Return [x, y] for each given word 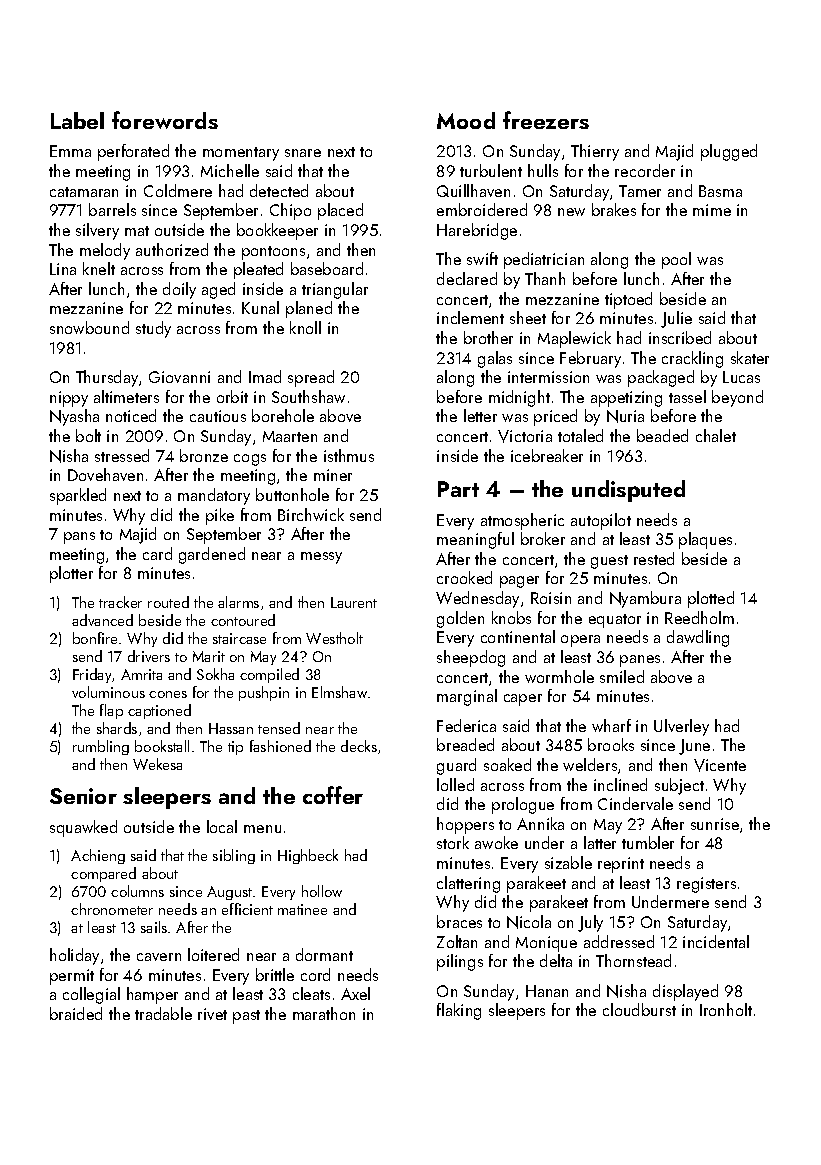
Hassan [231, 728]
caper [523, 700]
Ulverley [681, 727]
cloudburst [639, 1009]
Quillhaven [473, 190]
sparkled [78, 496]
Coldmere [178, 190]
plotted [711, 599]
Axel [355, 993]
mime [712, 210]
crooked [464, 577]
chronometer [112, 909]
